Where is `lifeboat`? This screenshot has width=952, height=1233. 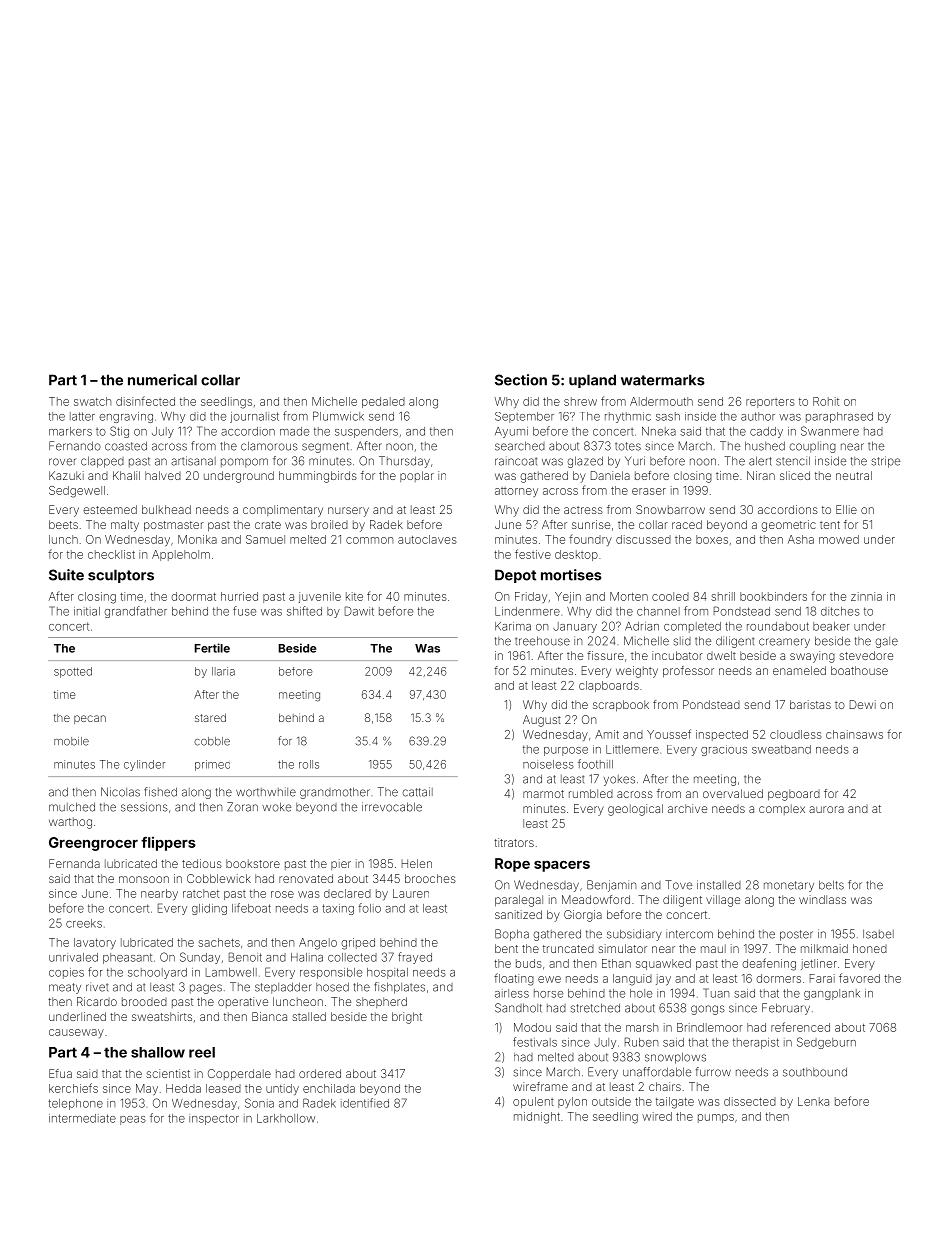 lifeboat is located at coordinates (251, 908).
